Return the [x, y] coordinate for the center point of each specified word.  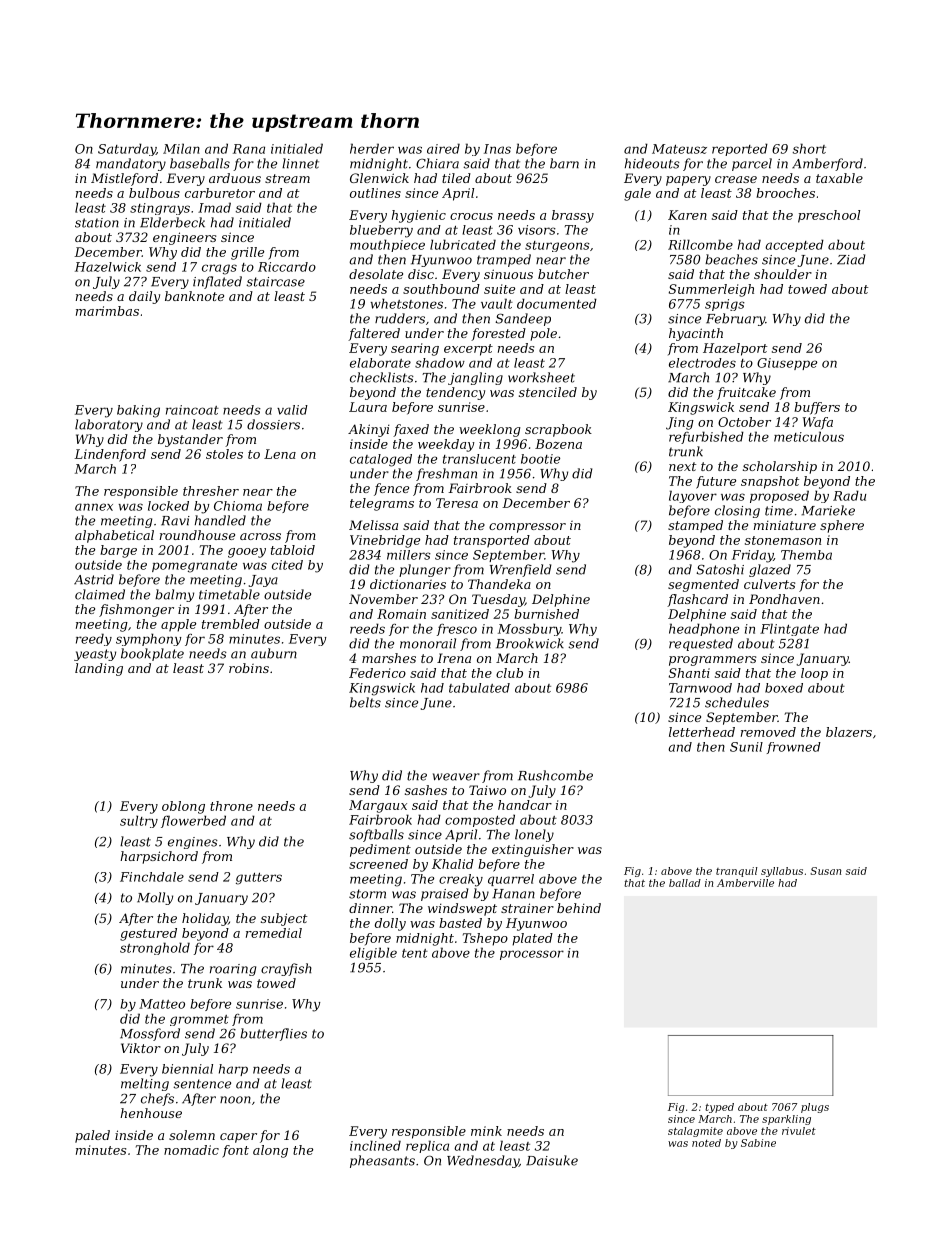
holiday [205, 919]
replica [427, 1146]
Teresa [457, 503]
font [235, 1151]
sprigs [725, 305]
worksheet [541, 377]
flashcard [697, 600]
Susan [825, 871]
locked [168, 506]
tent [415, 953]
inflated [217, 282]
